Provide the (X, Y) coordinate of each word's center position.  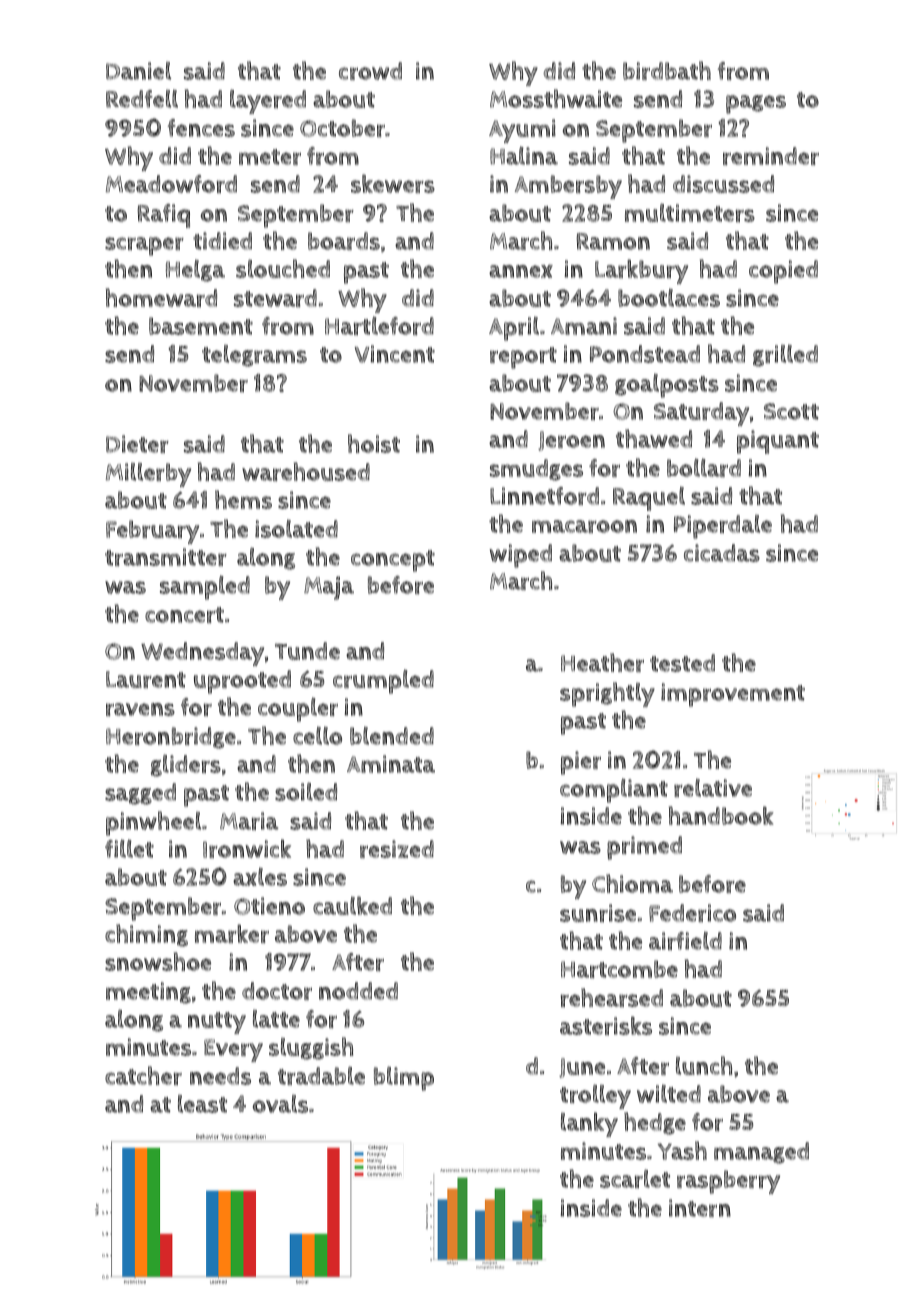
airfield (685, 941)
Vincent (395, 354)
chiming (146, 935)
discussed (723, 184)
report (523, 358)
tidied (222, 241)
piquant (778, 442)
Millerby (148, 475)
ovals (280, 1104)
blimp (404, 1078)
